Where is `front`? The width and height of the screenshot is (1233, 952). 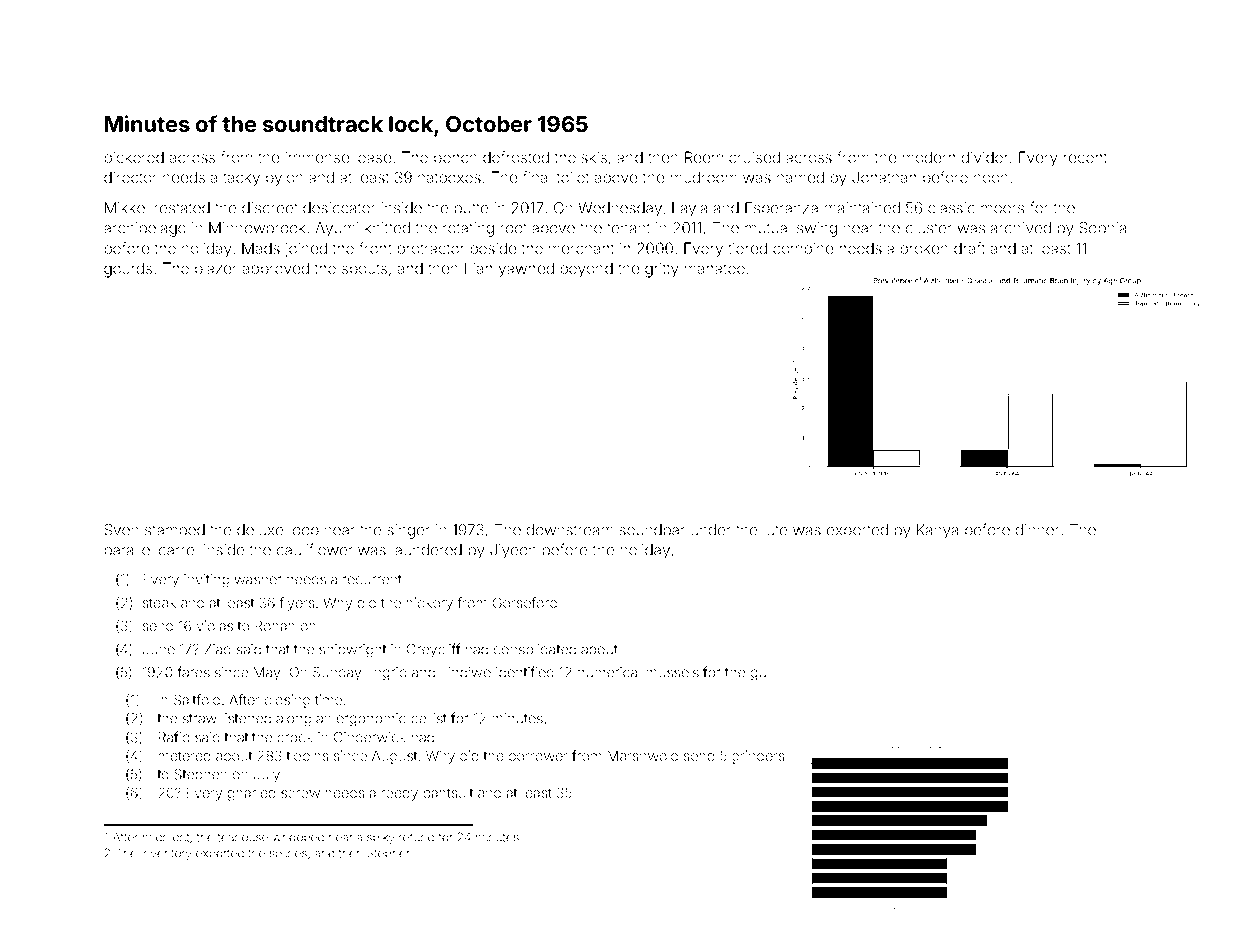
front is located at coordinates (375, 248).
